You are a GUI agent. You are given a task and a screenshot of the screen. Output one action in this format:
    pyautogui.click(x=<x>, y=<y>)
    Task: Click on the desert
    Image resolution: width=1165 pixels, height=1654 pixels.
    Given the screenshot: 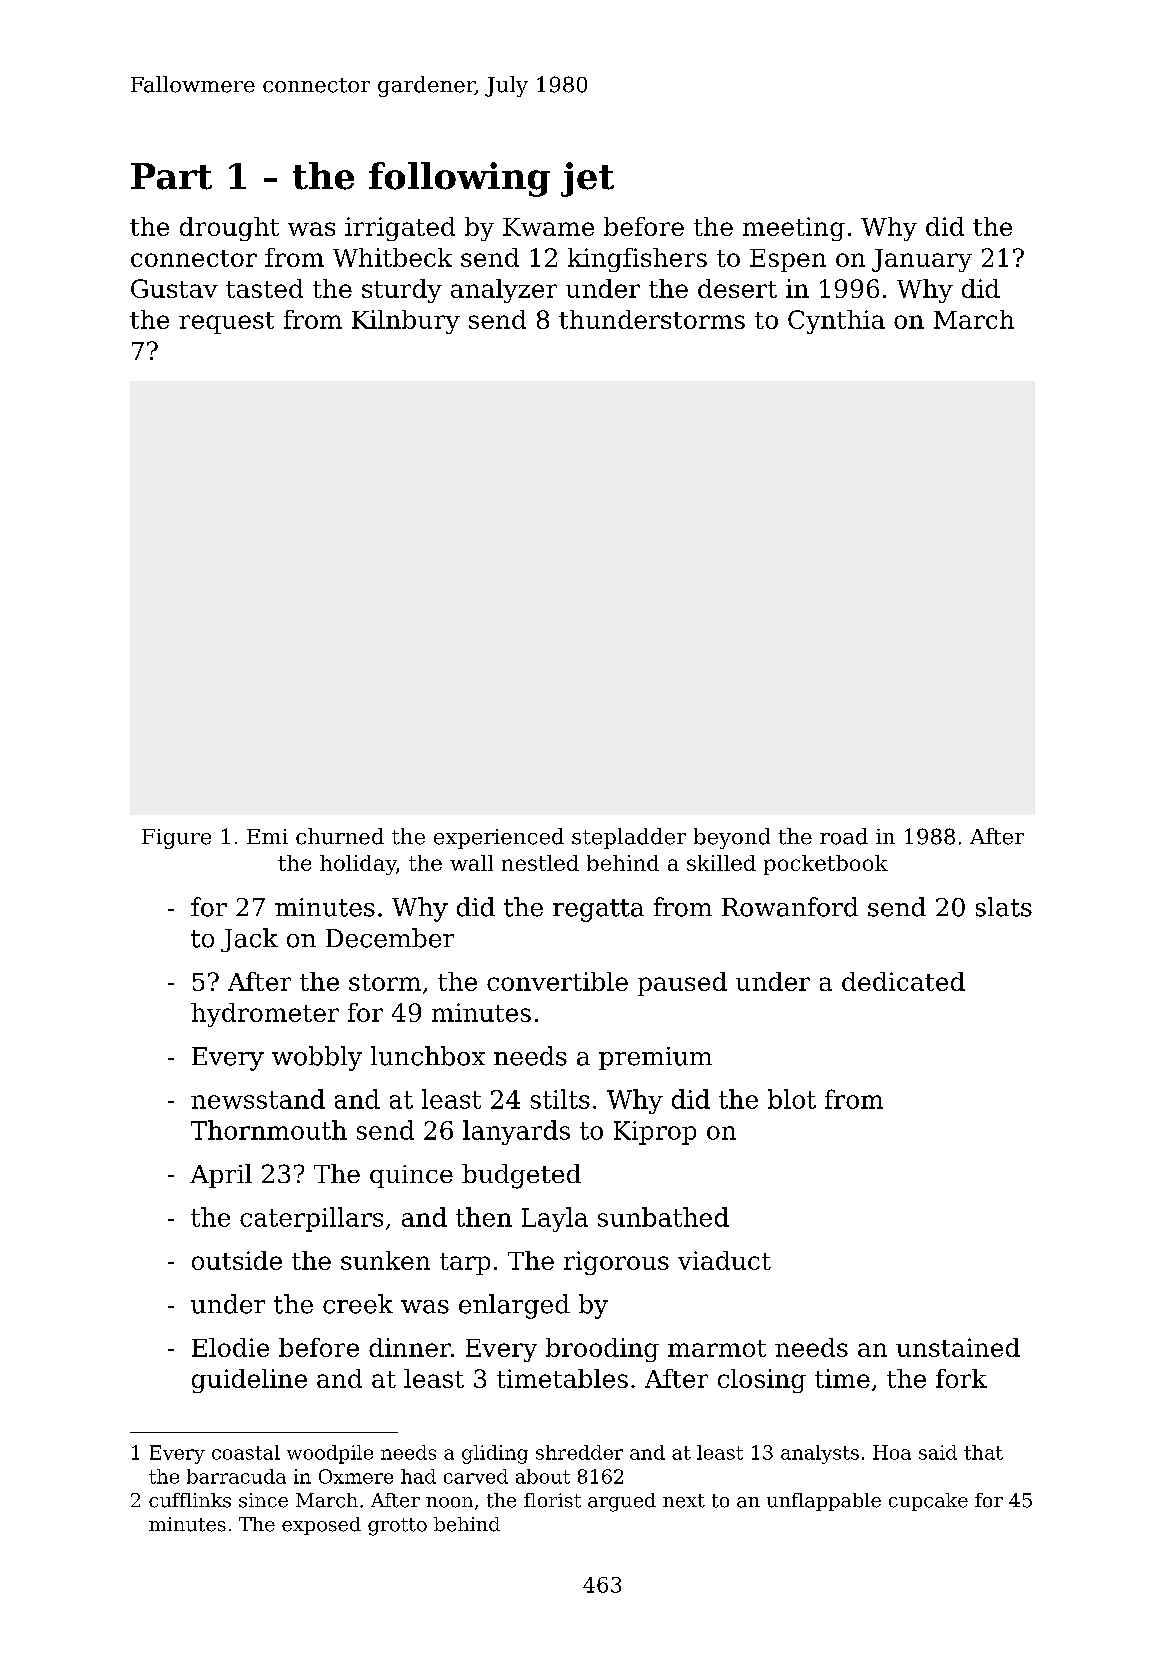 What is the action you would take?
    pyautogui.click(x=737, y=288)
